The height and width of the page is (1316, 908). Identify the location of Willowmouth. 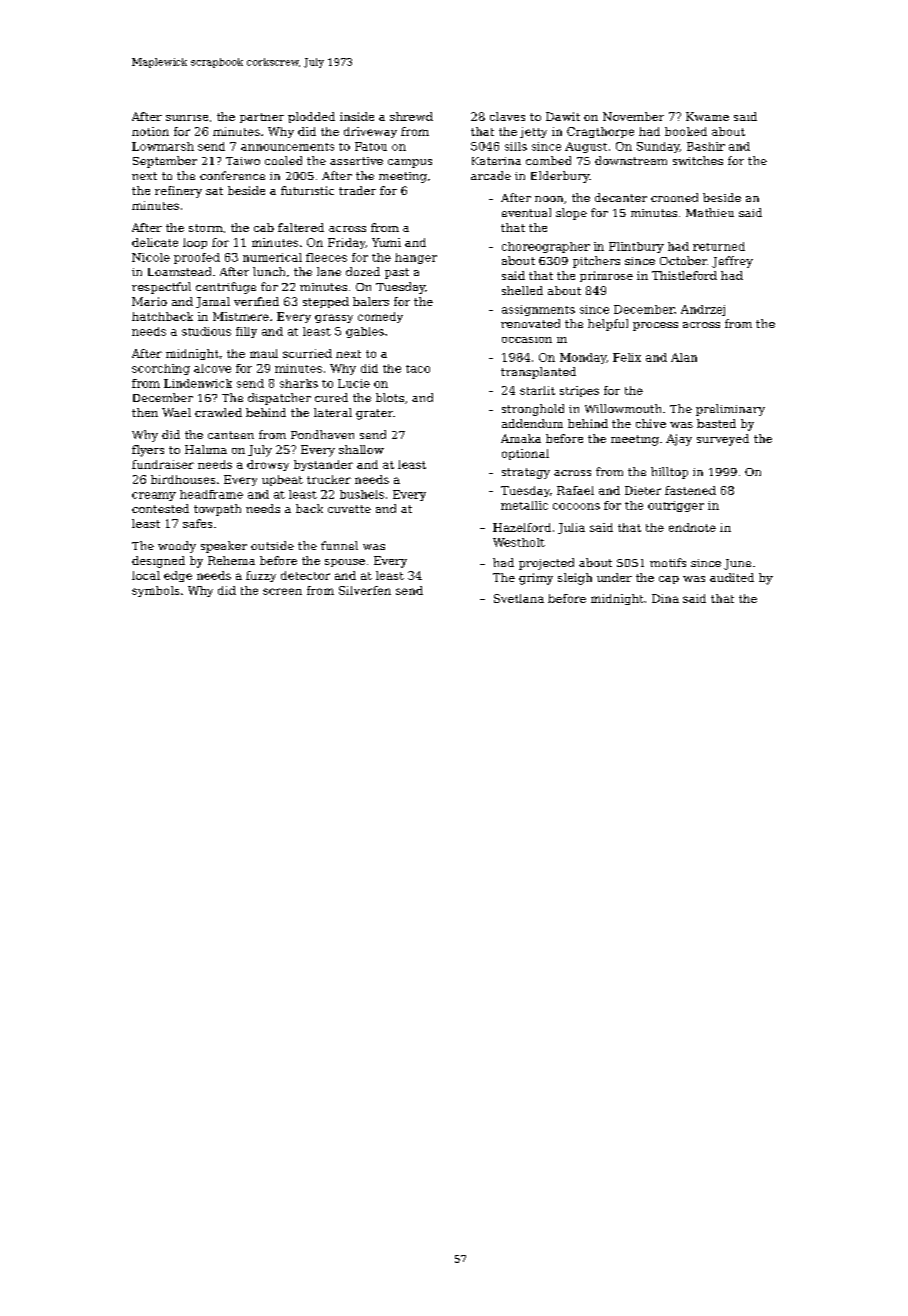
(623, 408).
